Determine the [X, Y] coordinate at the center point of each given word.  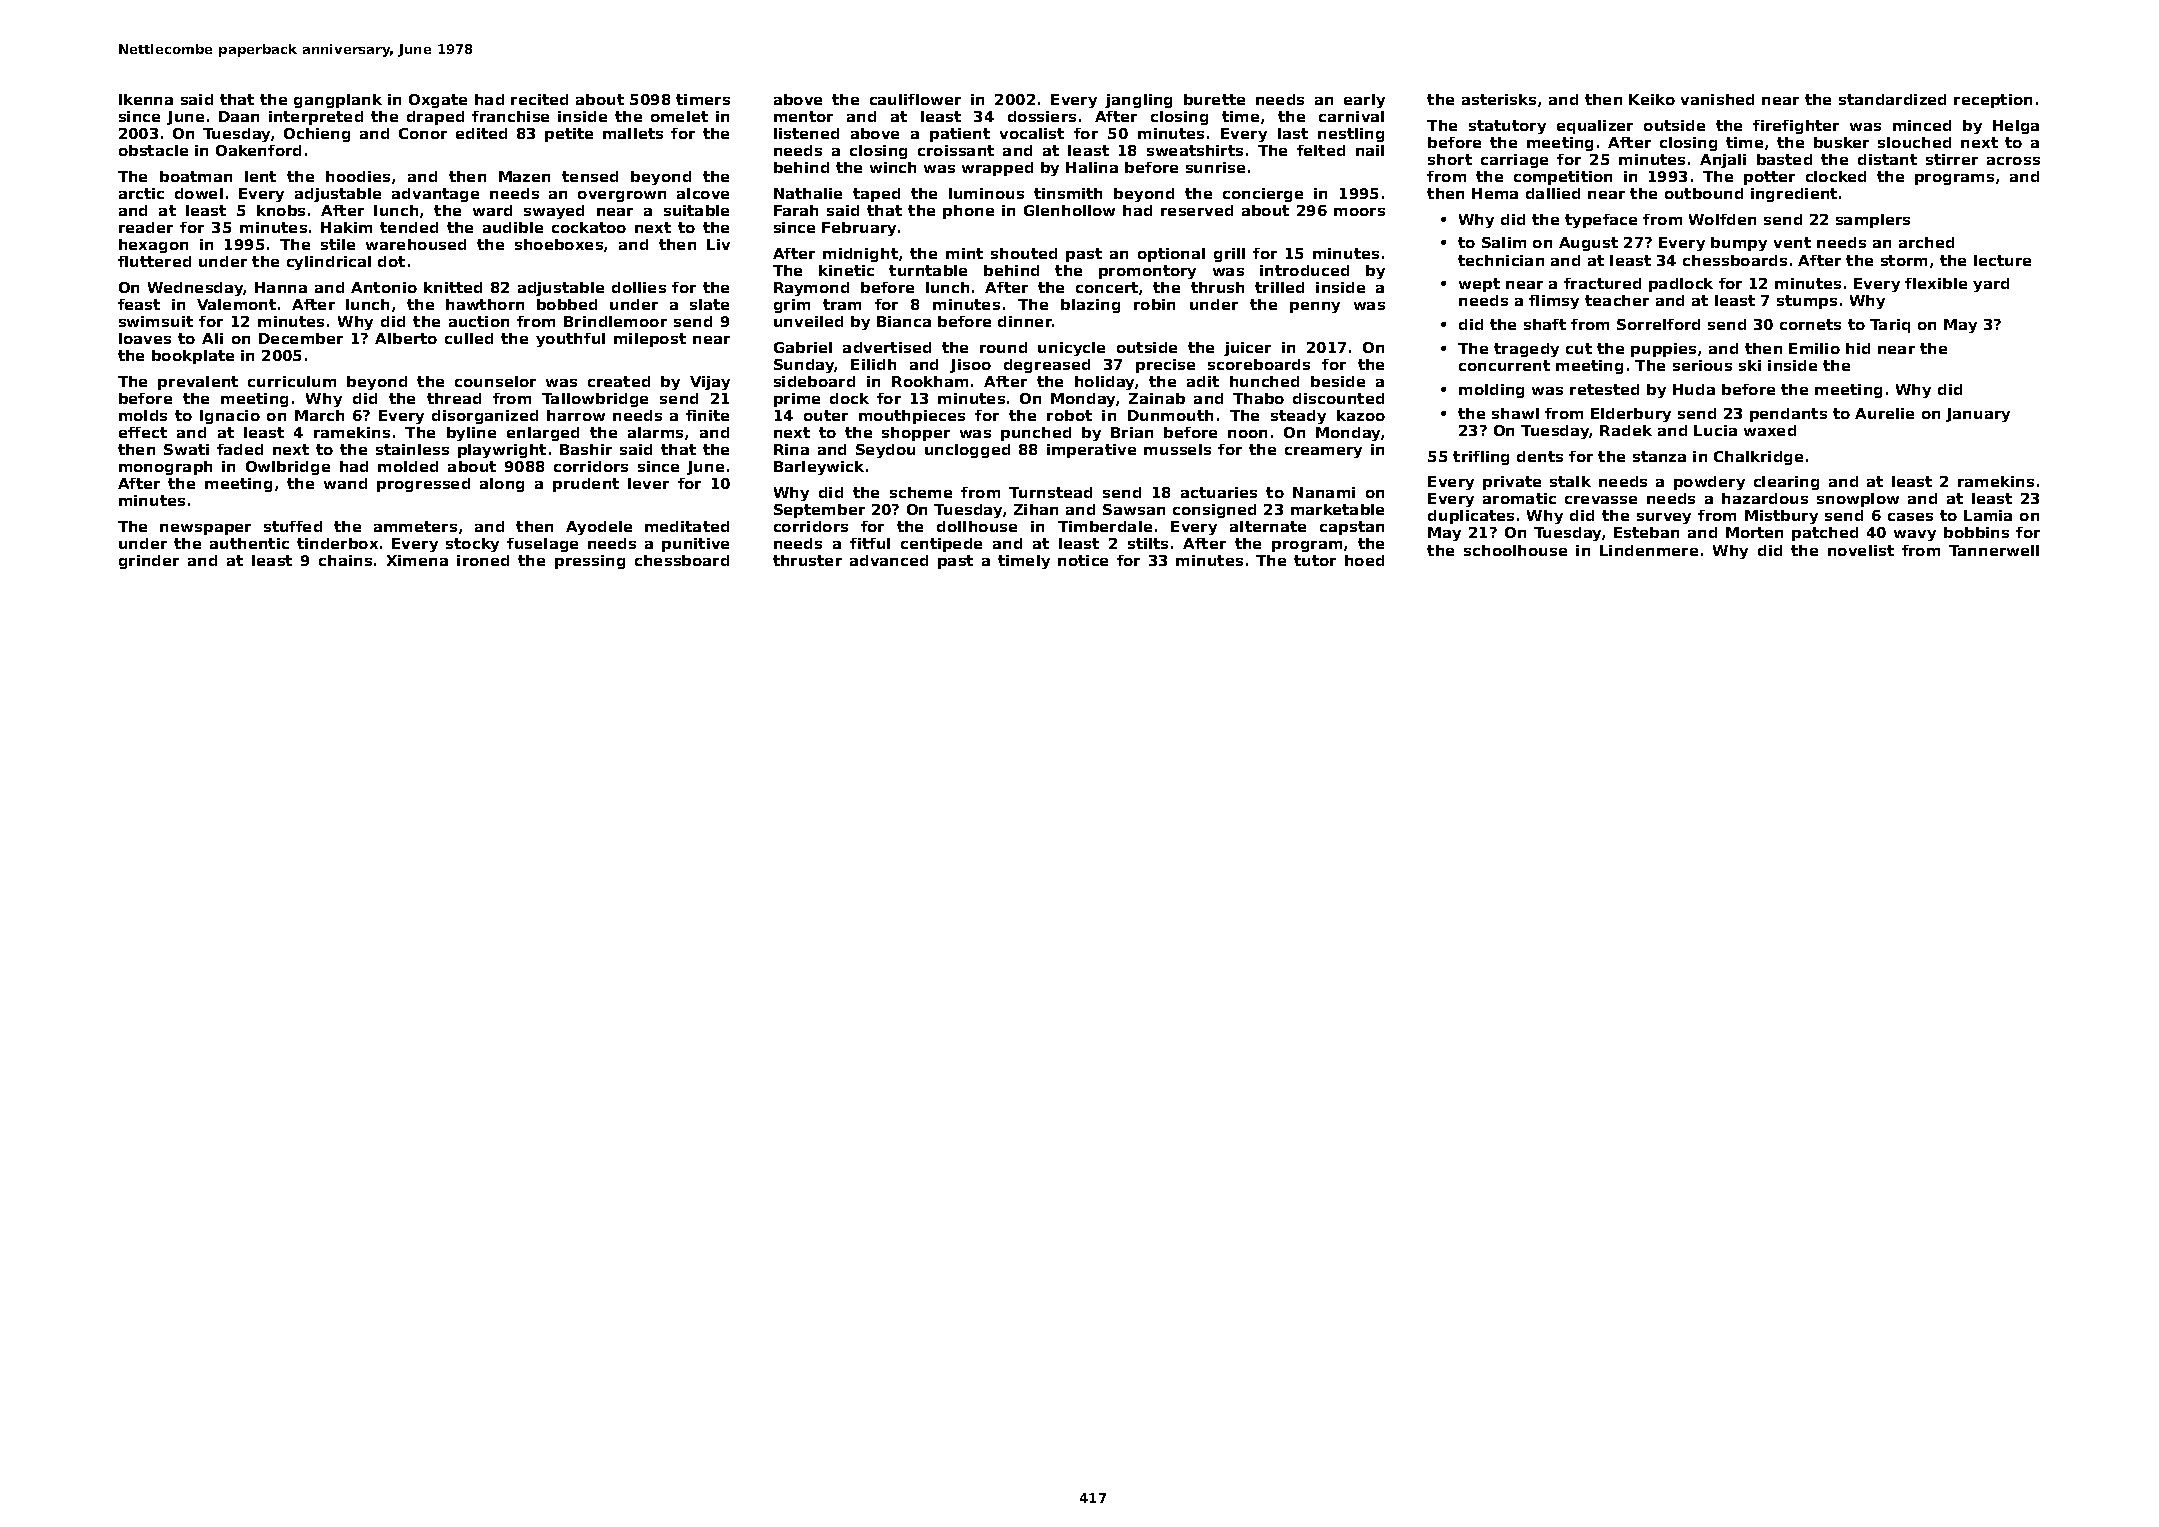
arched [1926, 242]
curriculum [292, 381]
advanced [889, 560]
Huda [1694, 389]
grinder [149, 562]
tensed [590, 176]
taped [876, 195]
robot [1069, 415]
